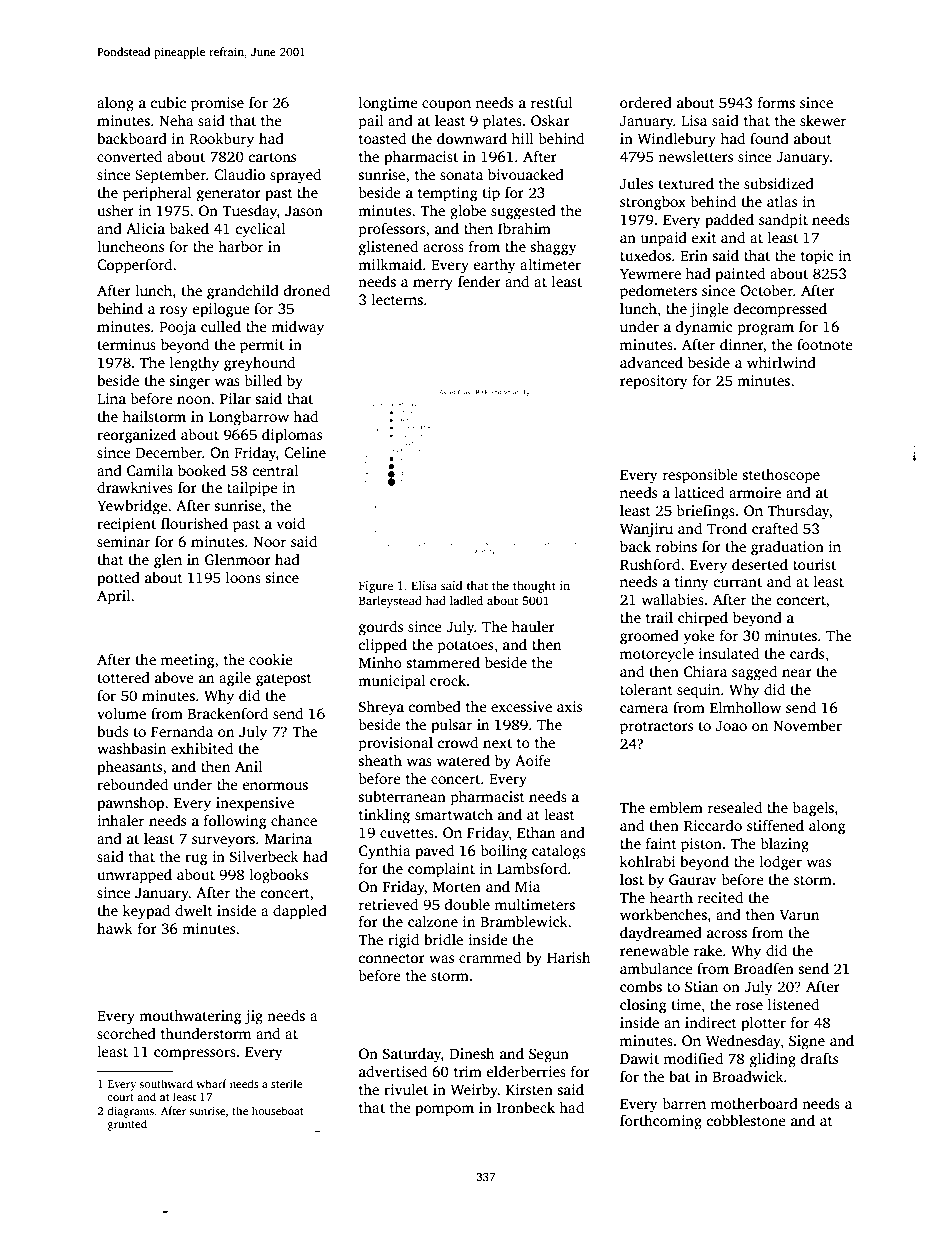 The height and width of the screenshot is (1233, 952). What do you see at coordinates (402, 796) in the screenshot?
I see `subterranean` at bounding box center [402, 796].
